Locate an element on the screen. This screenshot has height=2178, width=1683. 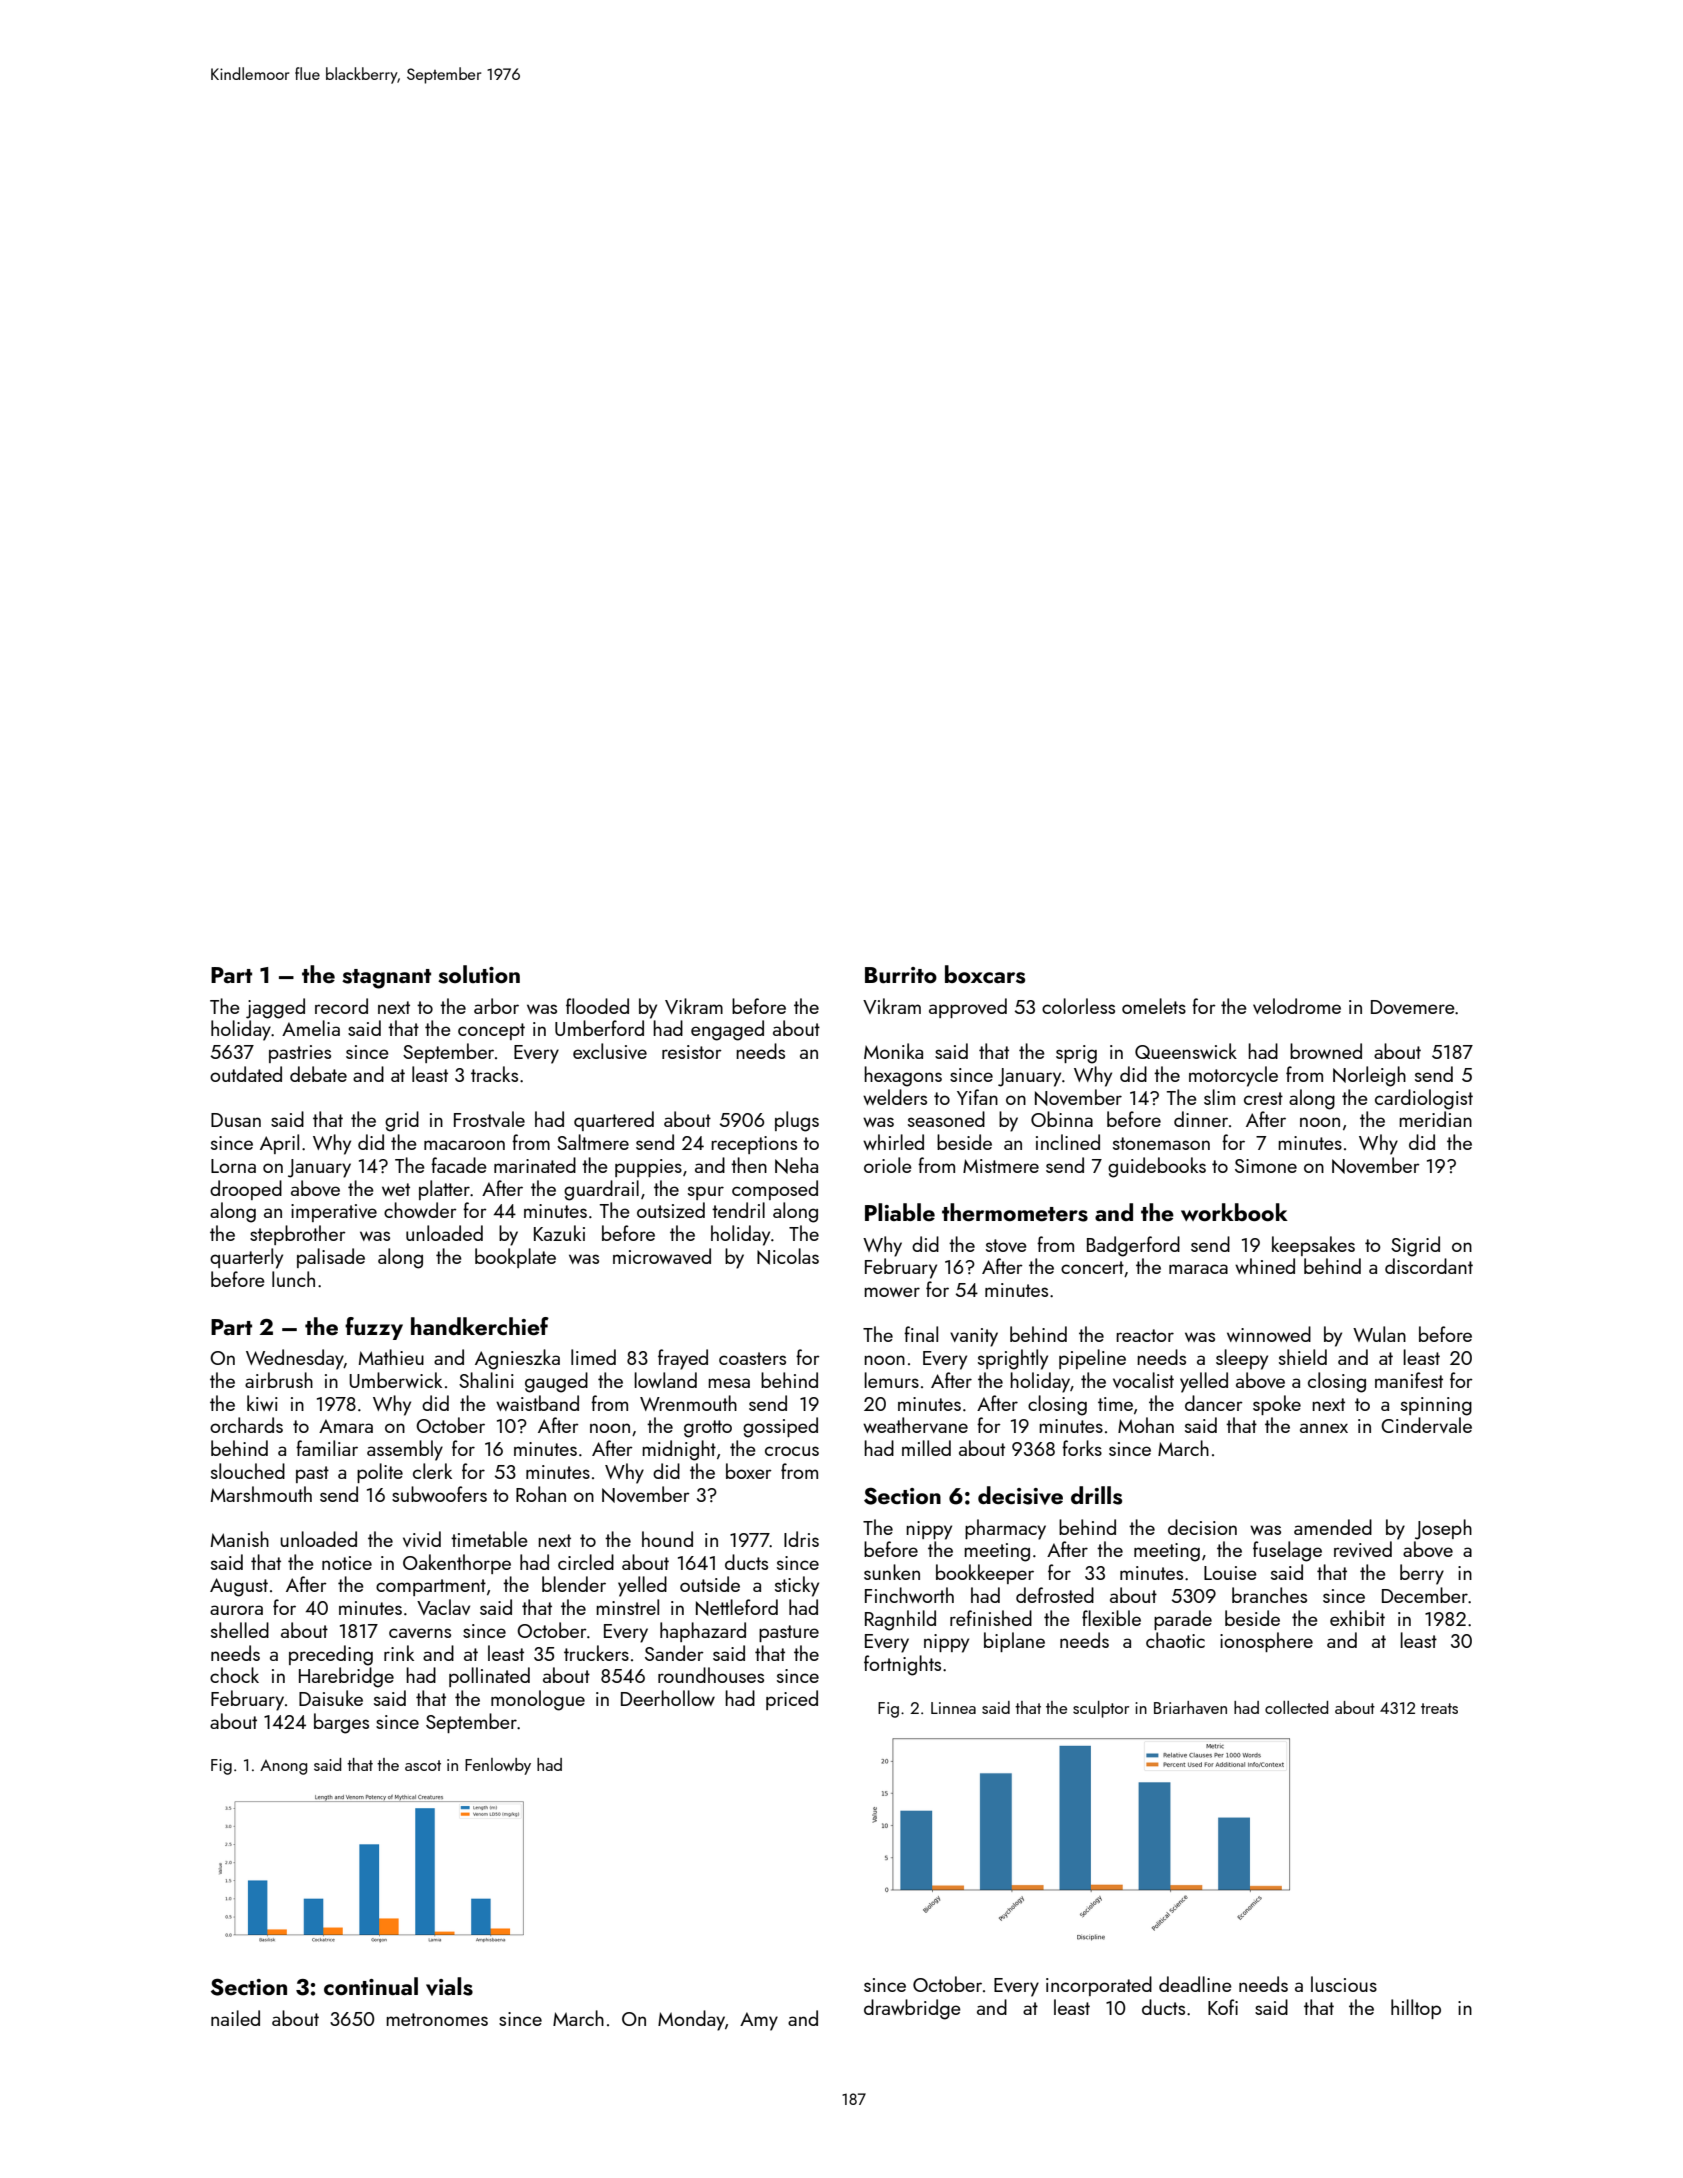
vials is located at coordinates (449, 1986).
